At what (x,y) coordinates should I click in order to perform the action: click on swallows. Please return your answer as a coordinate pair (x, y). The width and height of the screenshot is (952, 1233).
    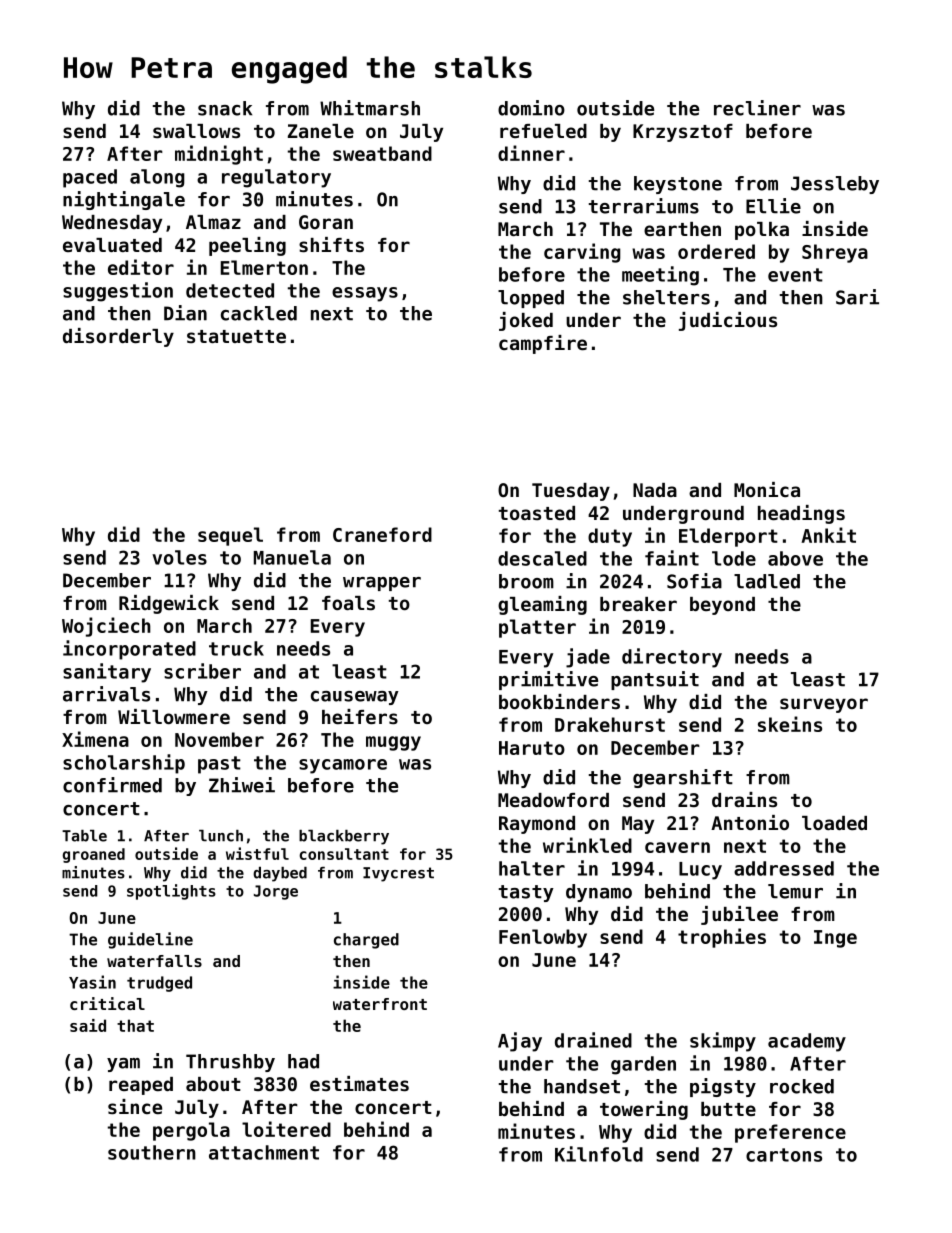
    Looking at the image, I should click on (196, 131).
